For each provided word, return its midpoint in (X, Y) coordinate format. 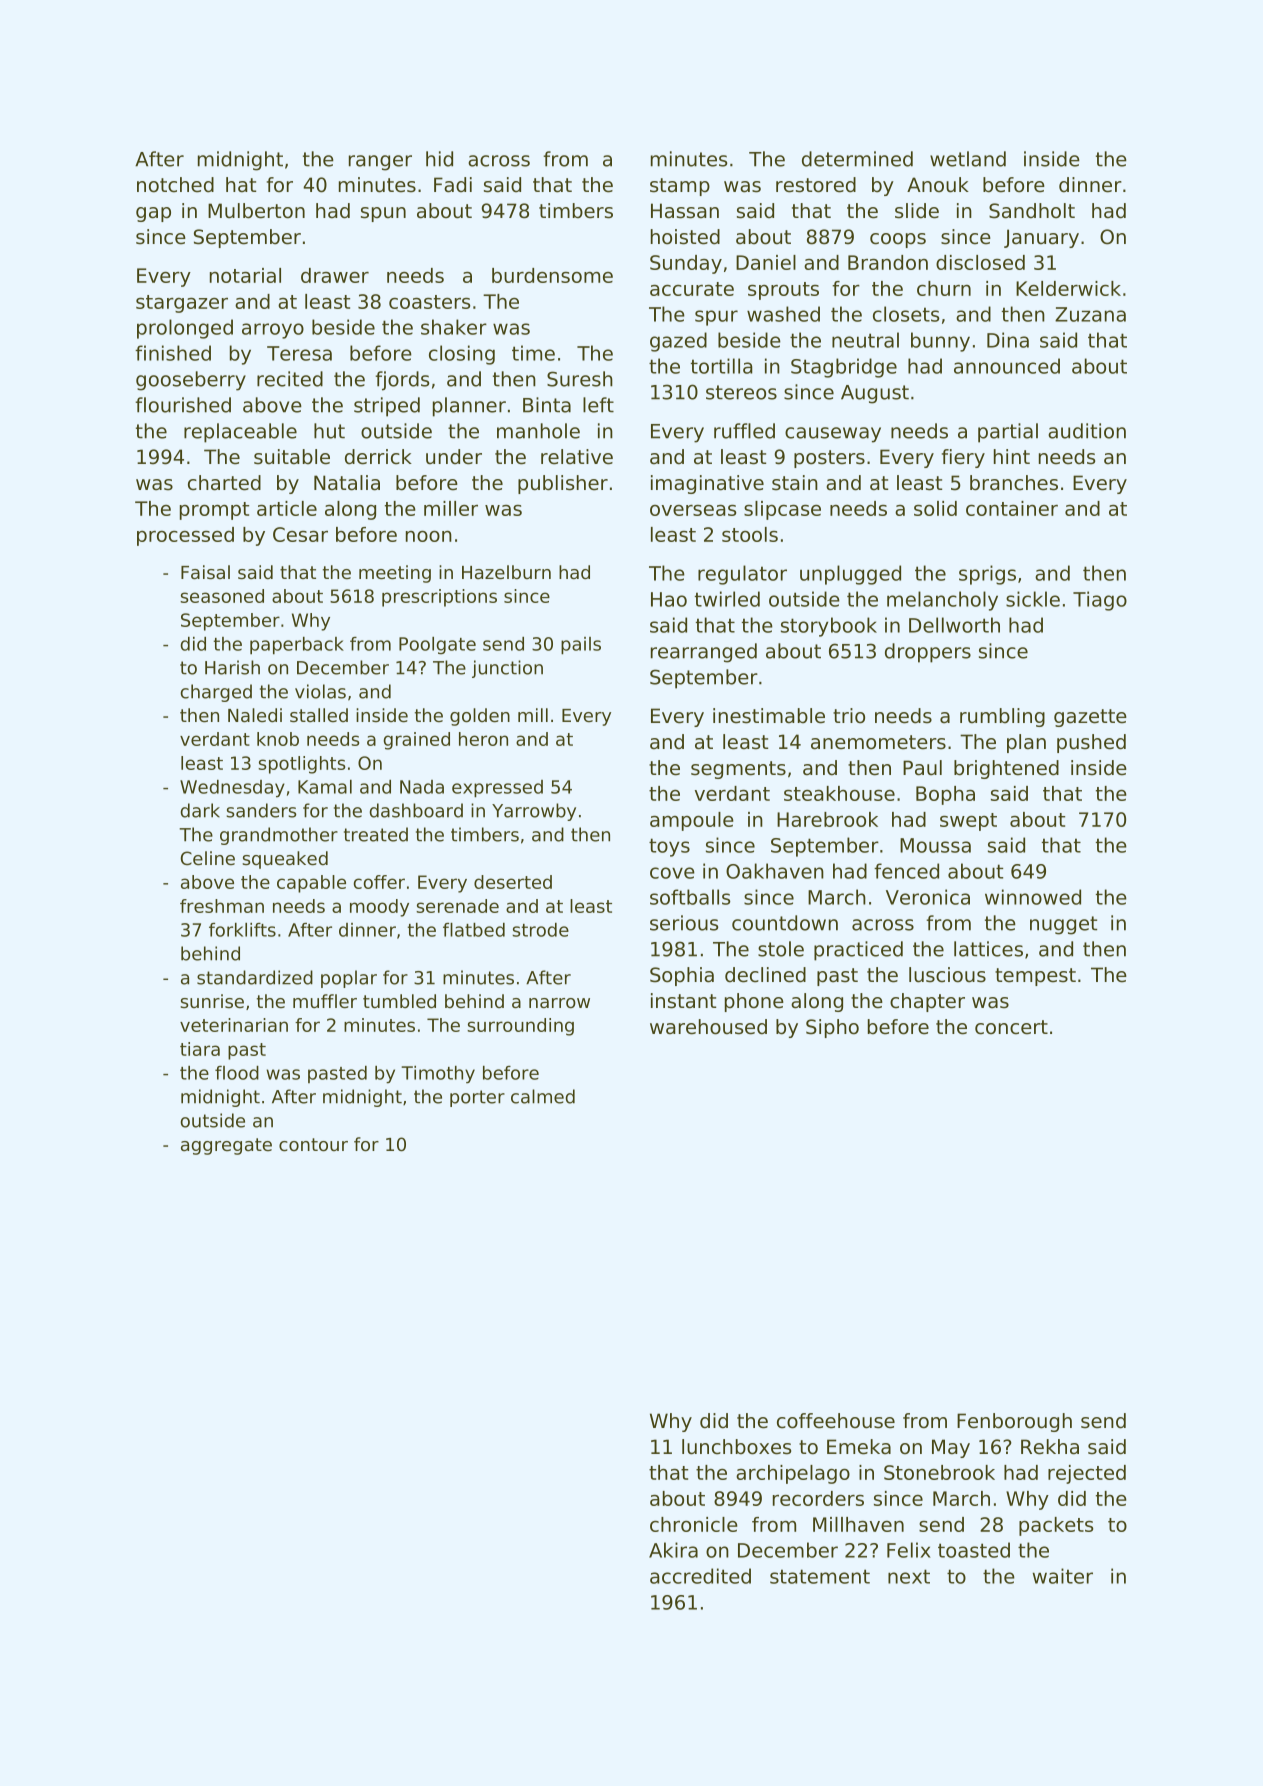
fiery (963, 458)
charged (216, 693)
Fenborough (1014, 1422)
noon (429, 536)
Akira (673, 1550)
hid (439, 159)
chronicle (694, 1524)
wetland (968, 159)
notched (175, 185)
